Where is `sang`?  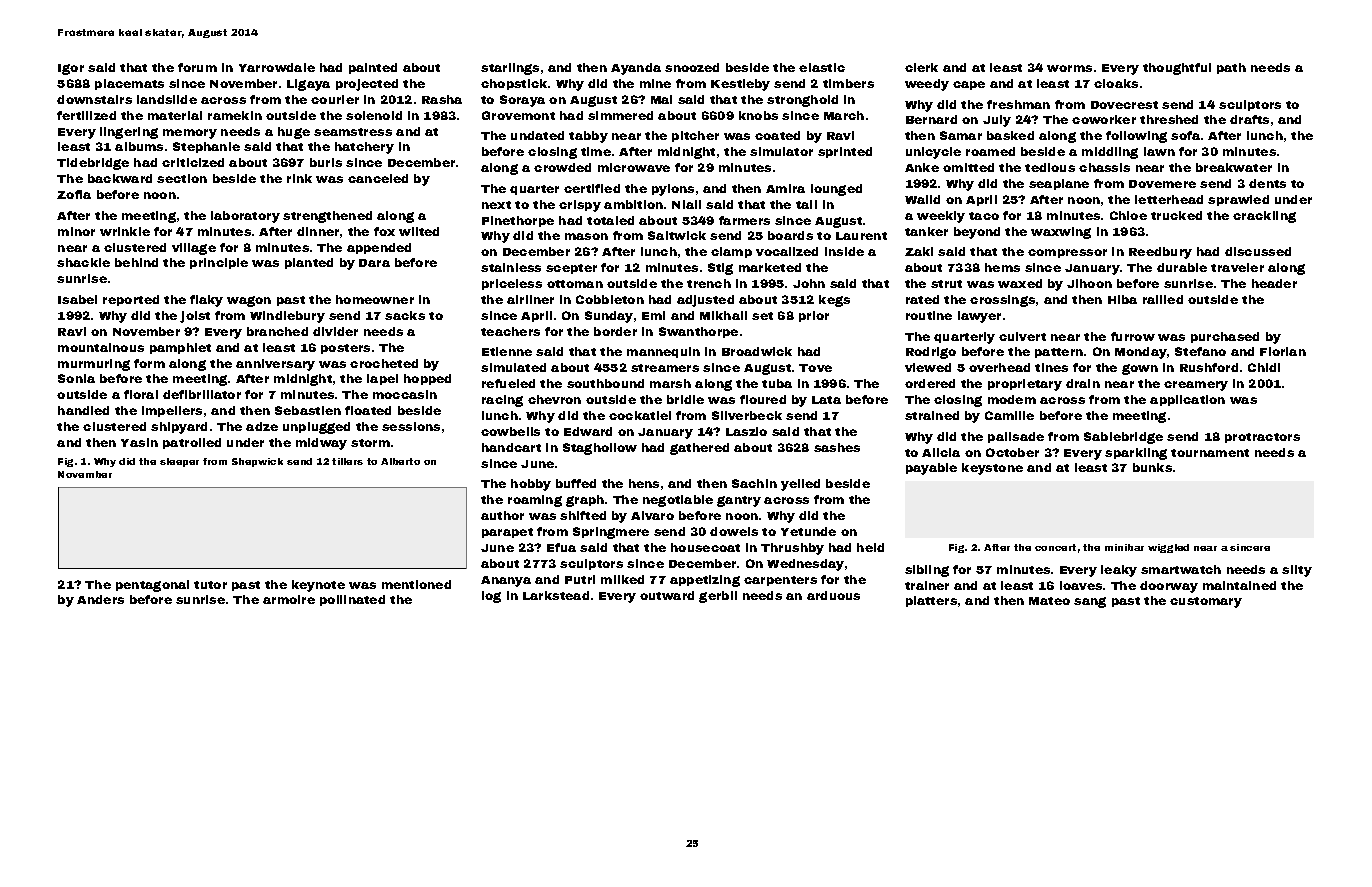
sang is located at coordinates (1090, 602).
